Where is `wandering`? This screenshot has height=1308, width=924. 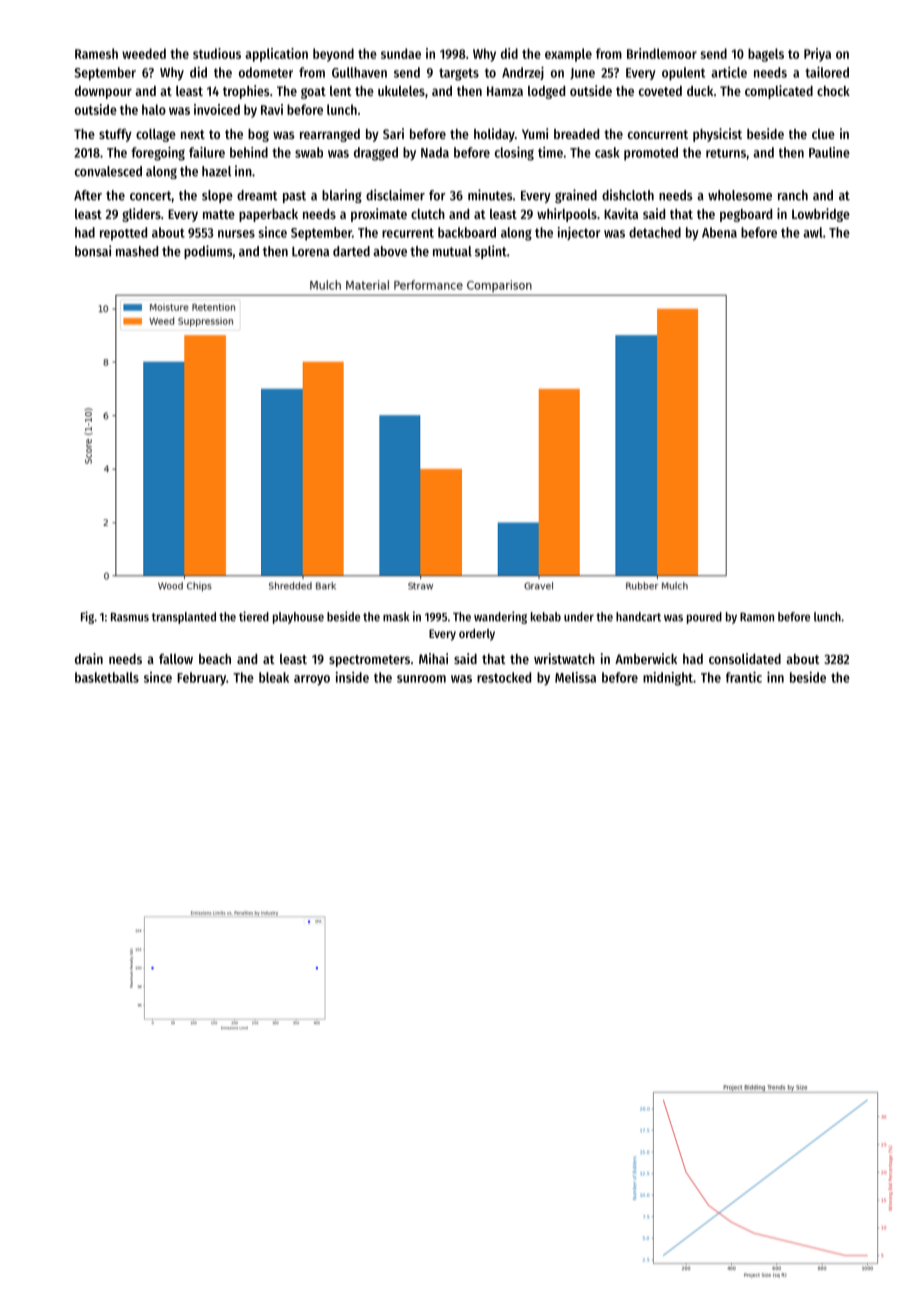 wandering is located at coordinates (500, 617).
